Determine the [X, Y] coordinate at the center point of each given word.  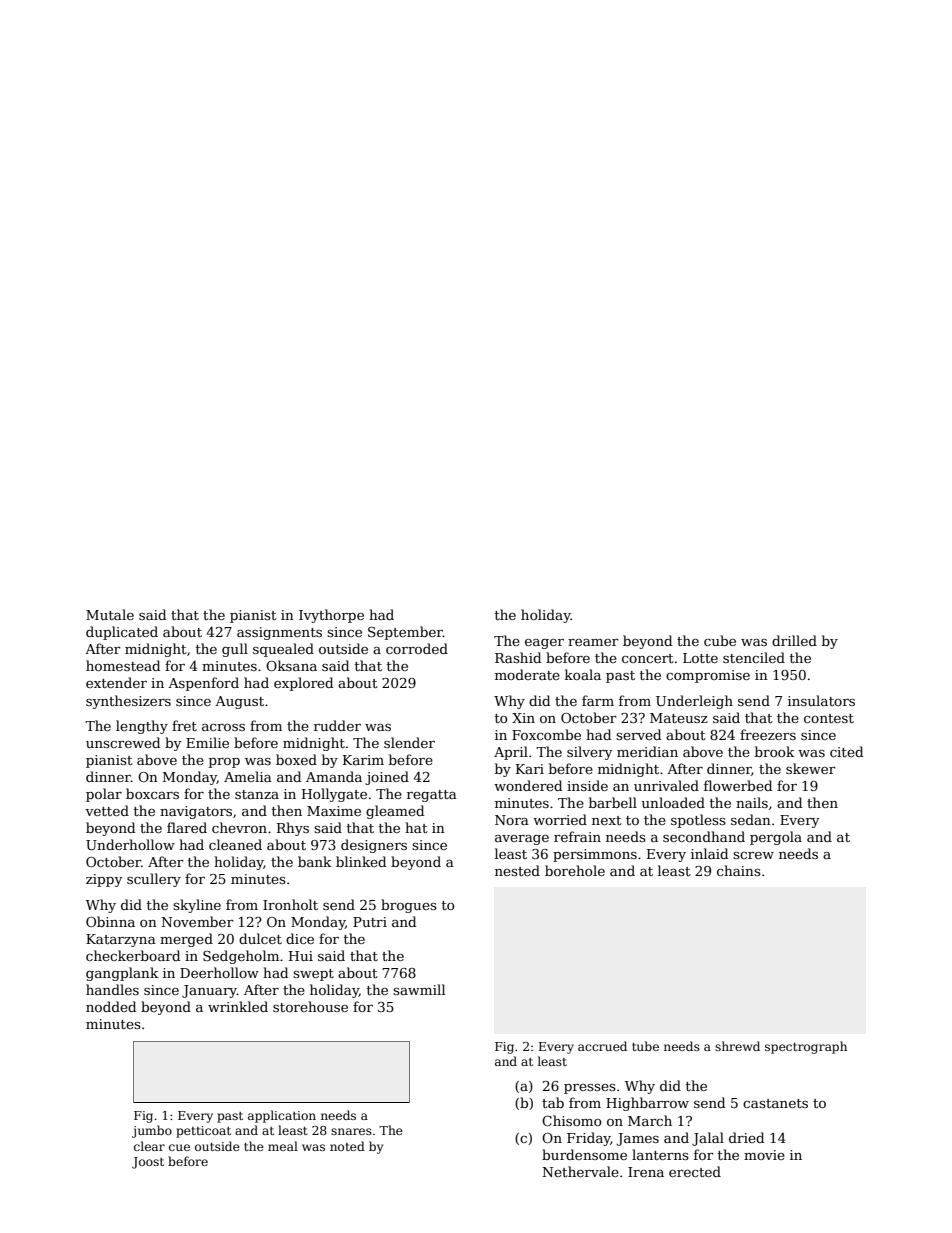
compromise [708, 676]
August [239, 702]
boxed [296, 759]
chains [739, 870]
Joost [148, 1163]
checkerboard [133, 955]
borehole [575, 870]
